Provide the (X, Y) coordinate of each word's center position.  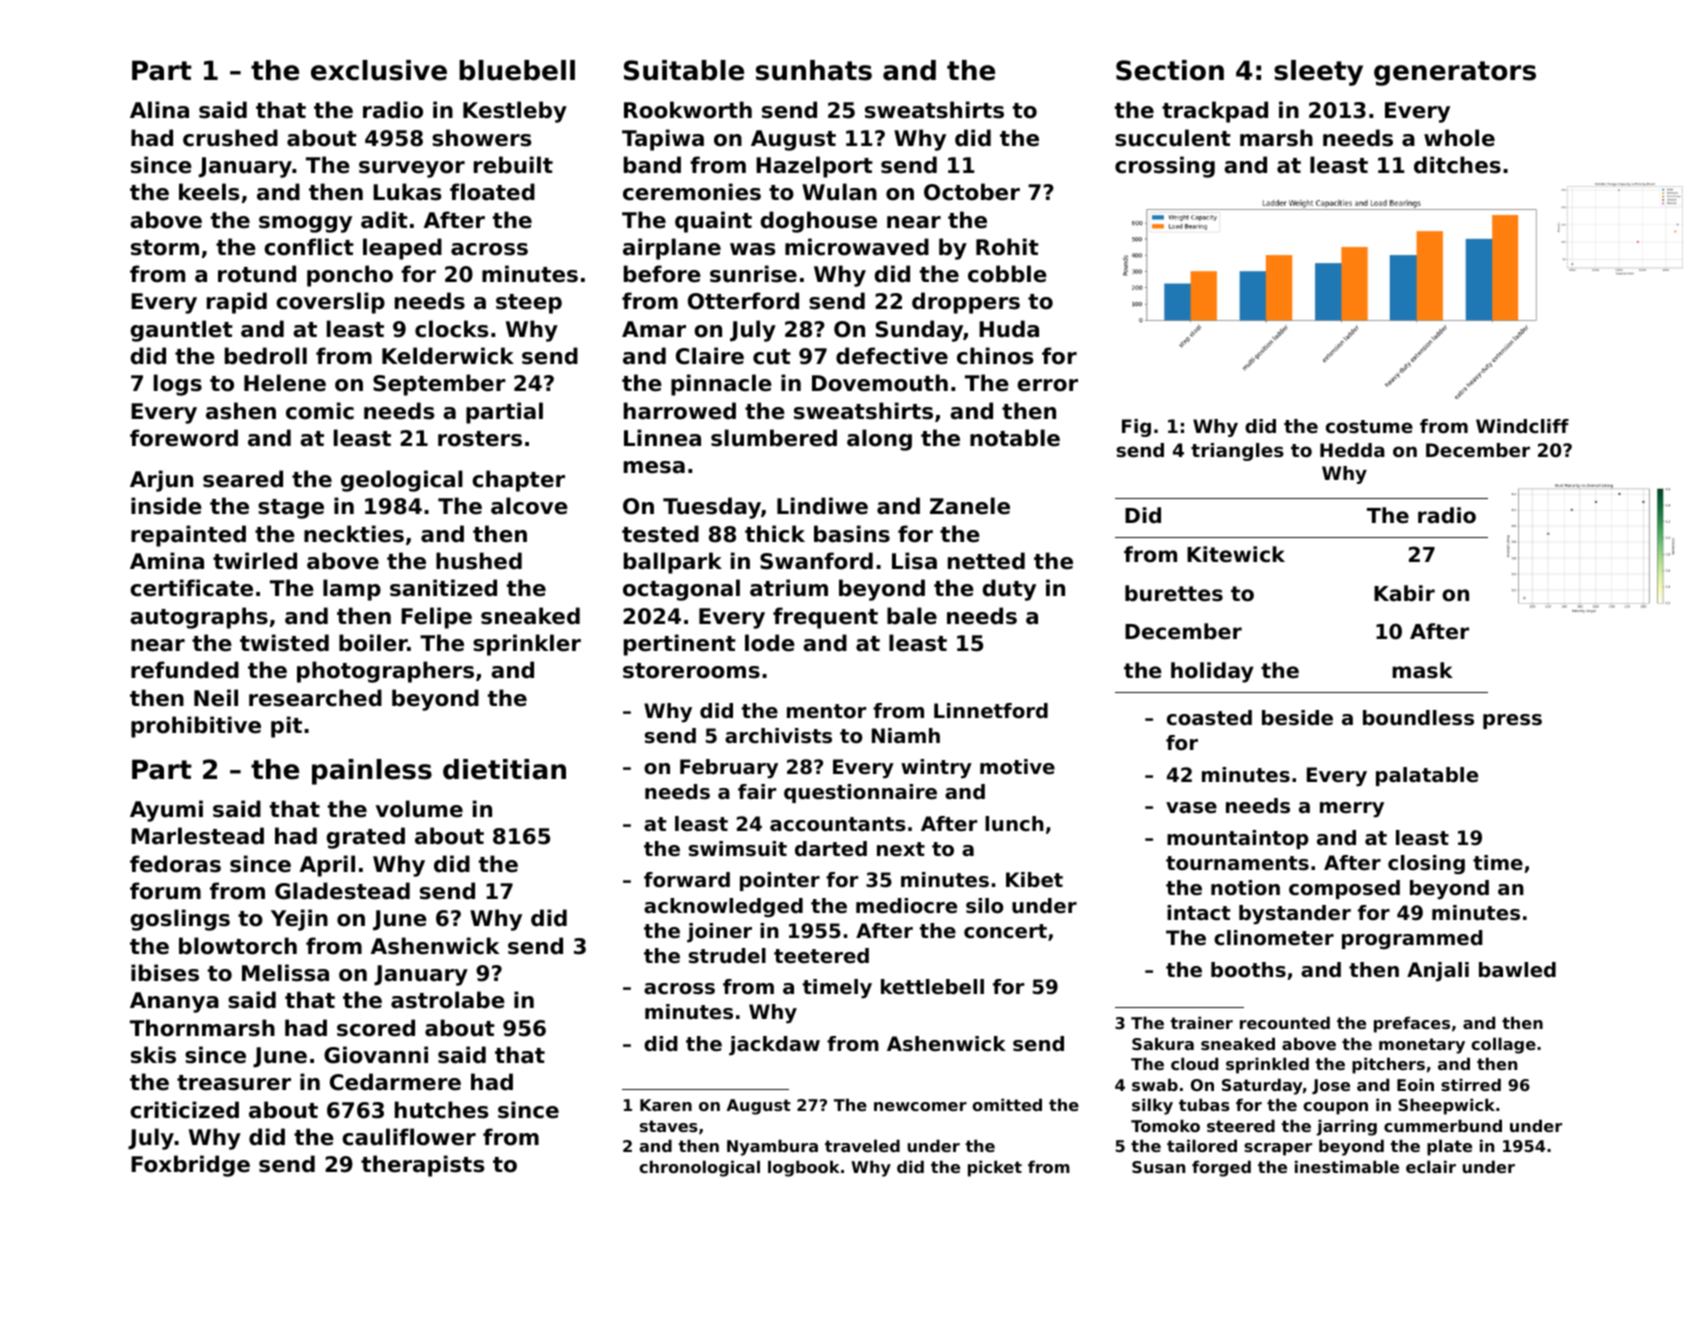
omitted (1007, 1104)
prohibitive (196, 727)
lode (770, 643)
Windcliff (1522, 426)
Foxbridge (190, 1166)
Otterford (743, 301)
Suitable (684, 70)
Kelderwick (448, 356)
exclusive (379, 70)
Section (1170, 70)
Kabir (1404, 593)
